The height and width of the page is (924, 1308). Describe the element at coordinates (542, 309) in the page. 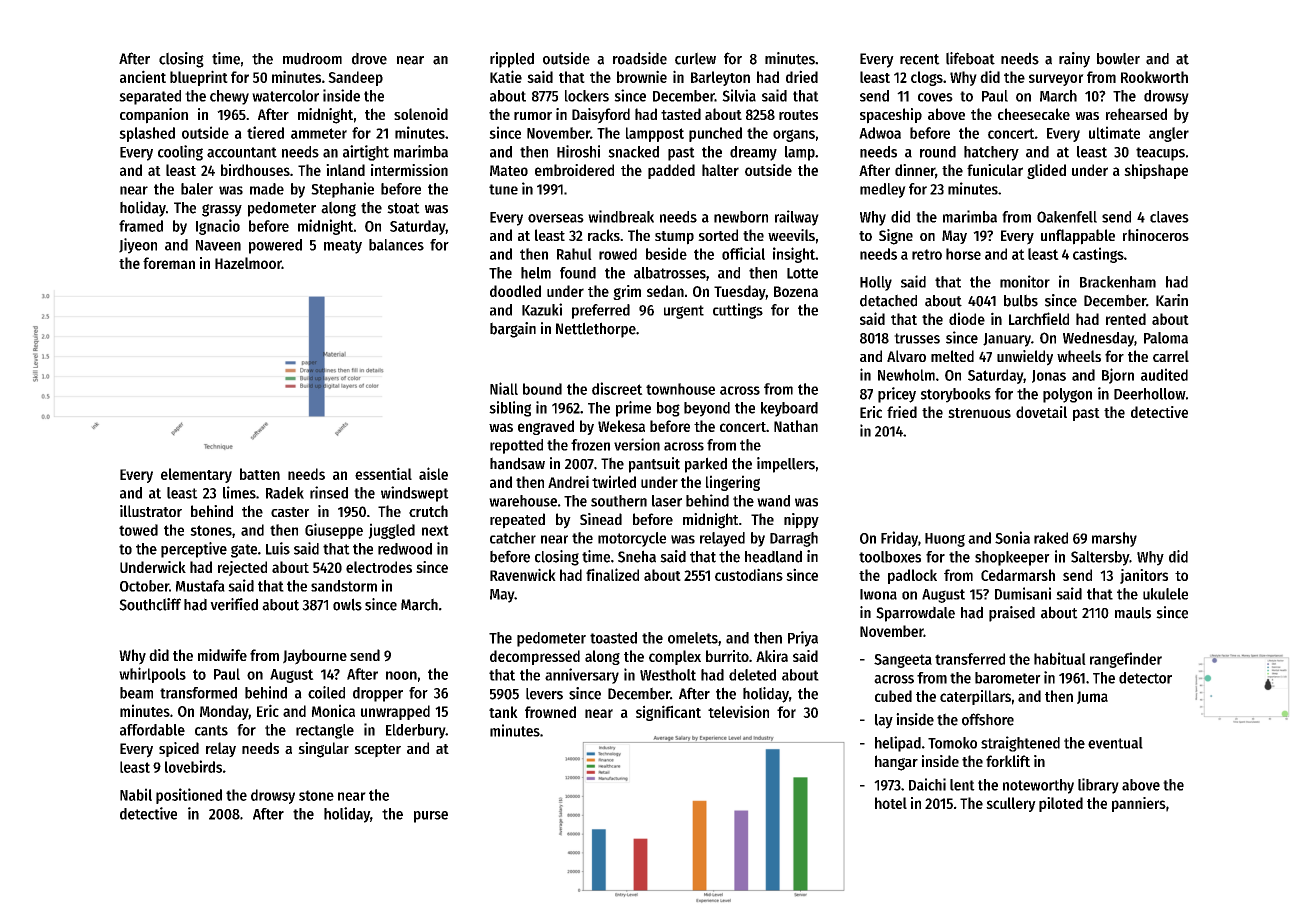

I see `Kazuki` at that location.
